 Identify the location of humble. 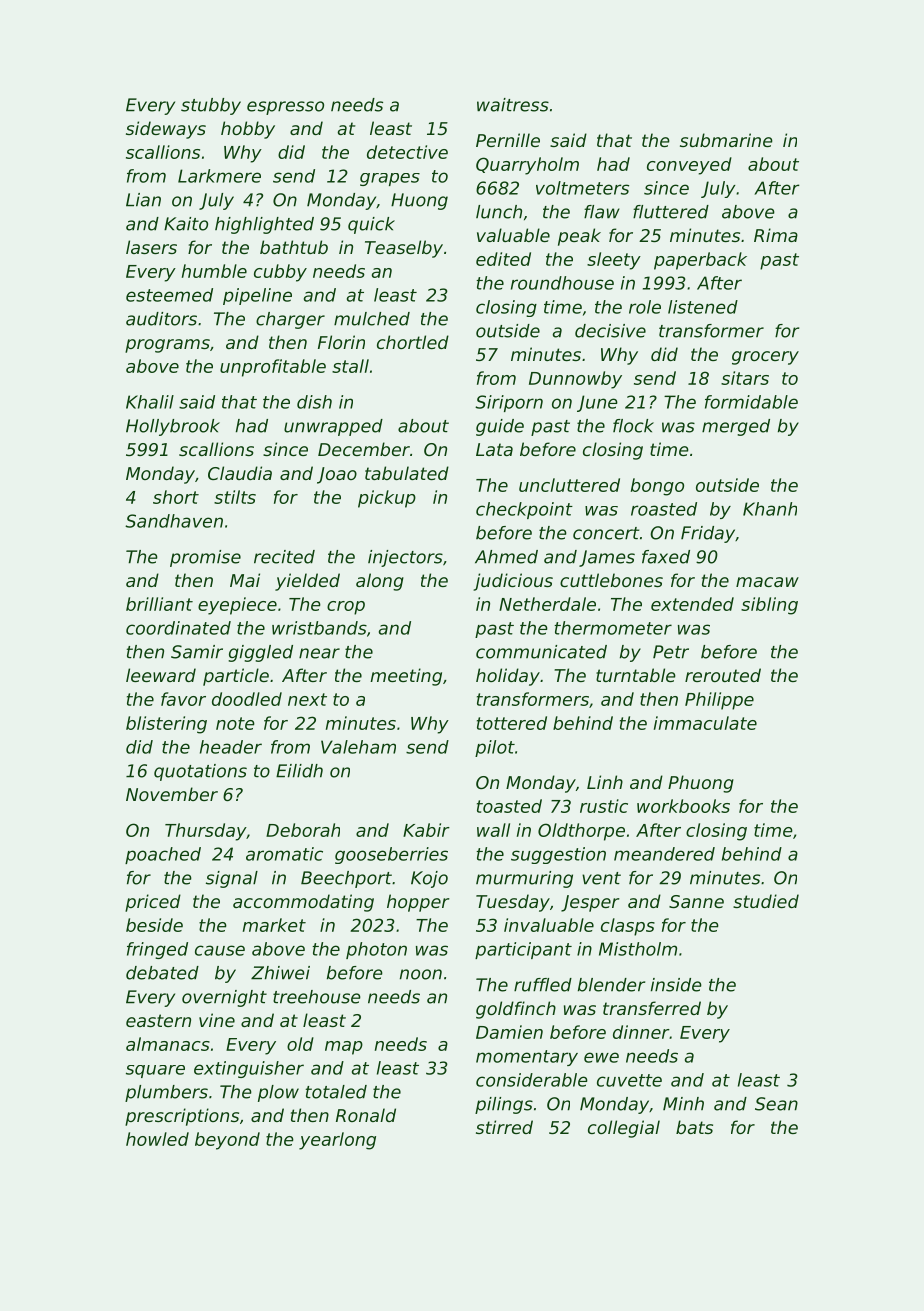
(214, 271).
